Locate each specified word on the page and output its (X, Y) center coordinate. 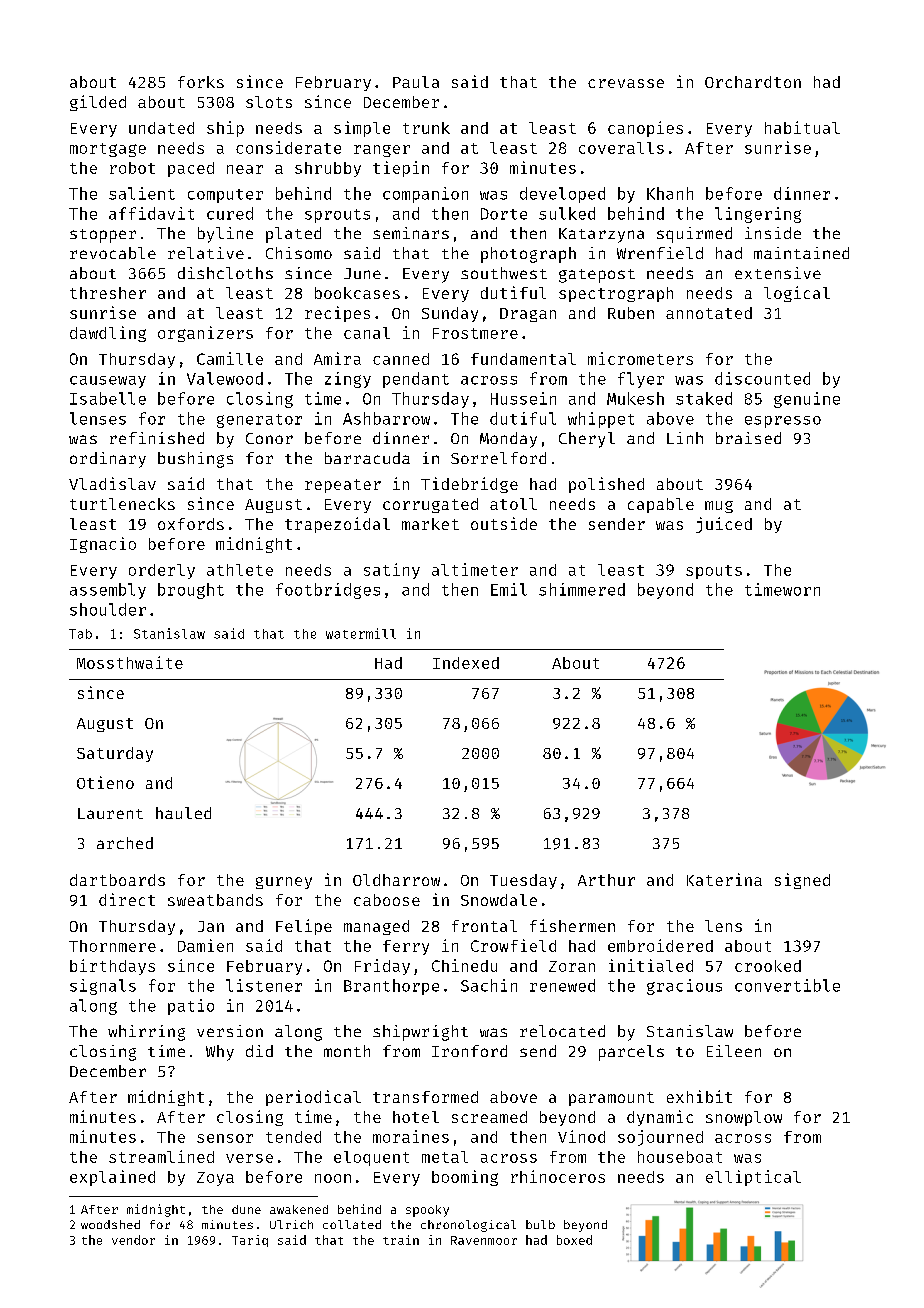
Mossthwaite (130, 662)
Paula (416, 82)
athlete (240, 570)
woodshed (110, 1224)
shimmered (582, 589)
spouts (714, 572)
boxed (574, 1240)
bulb (540, 1224)
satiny (392, 571)
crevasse (626, 83)
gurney (284, 883)
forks (201, 82)
